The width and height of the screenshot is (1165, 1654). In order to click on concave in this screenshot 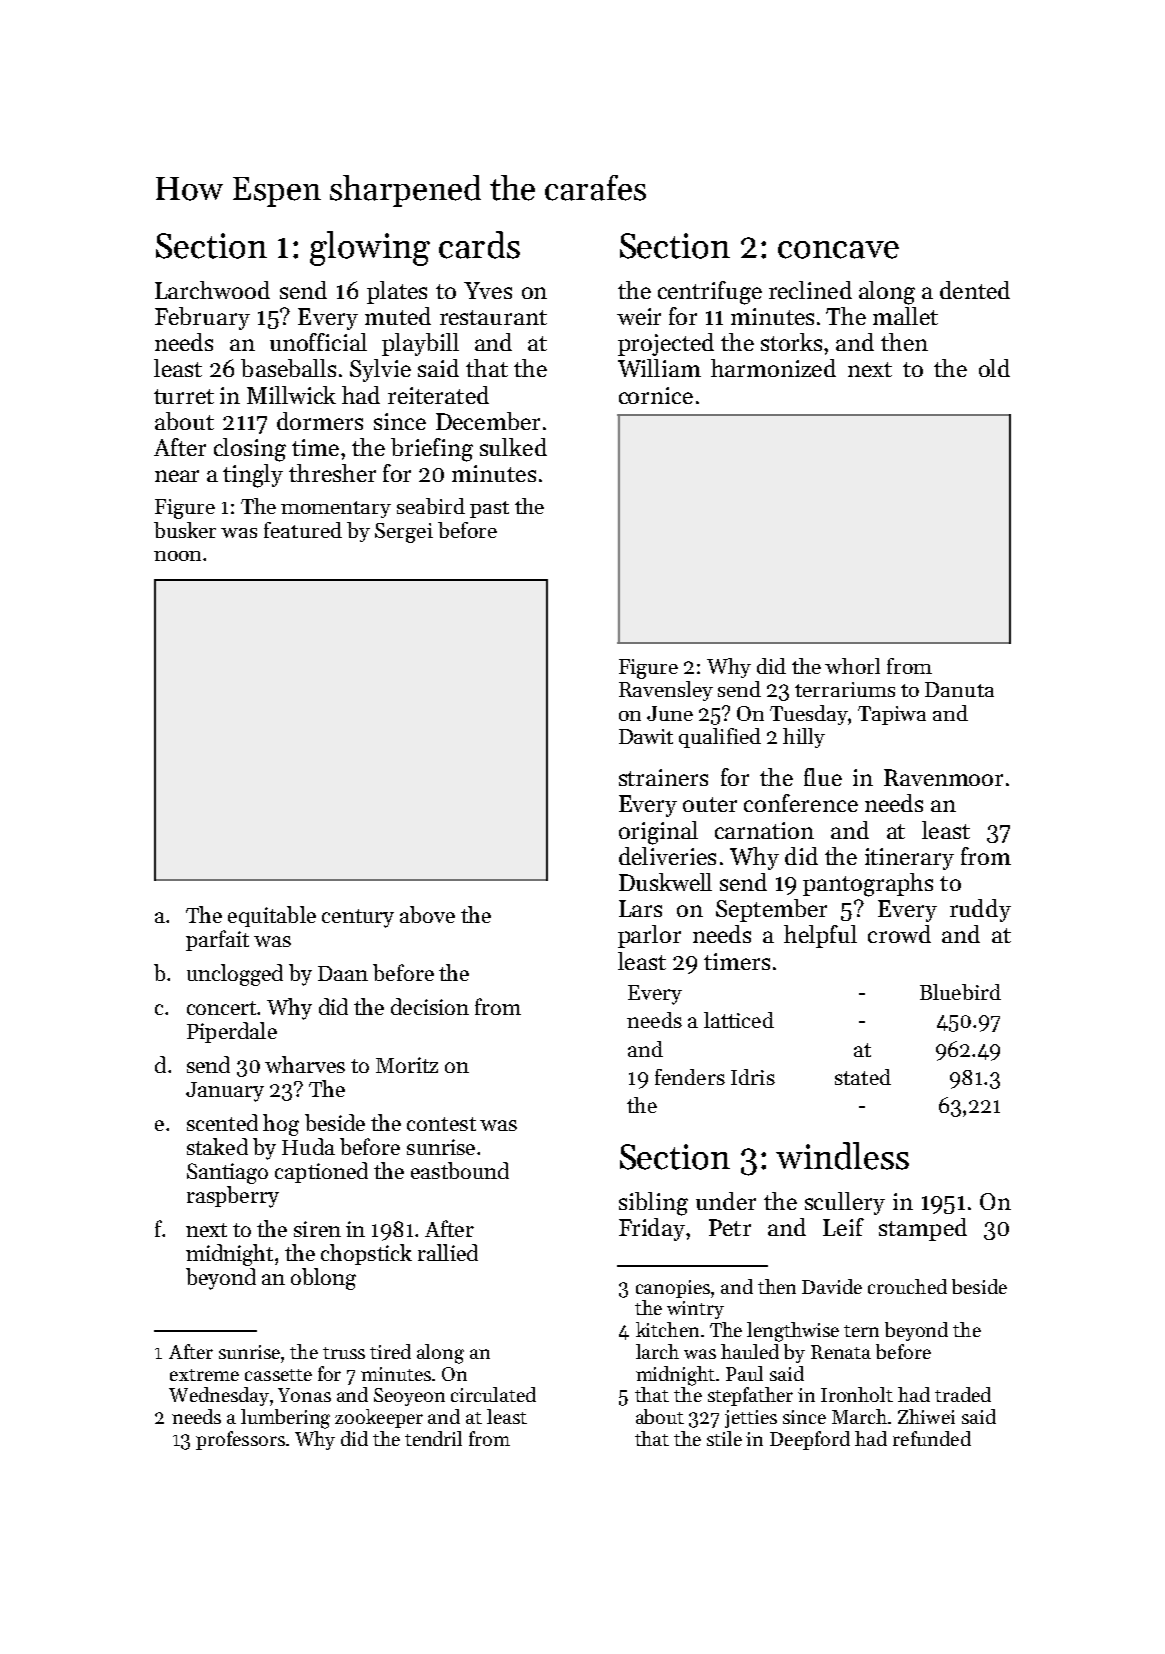, I will do `click(838, 250)`.
